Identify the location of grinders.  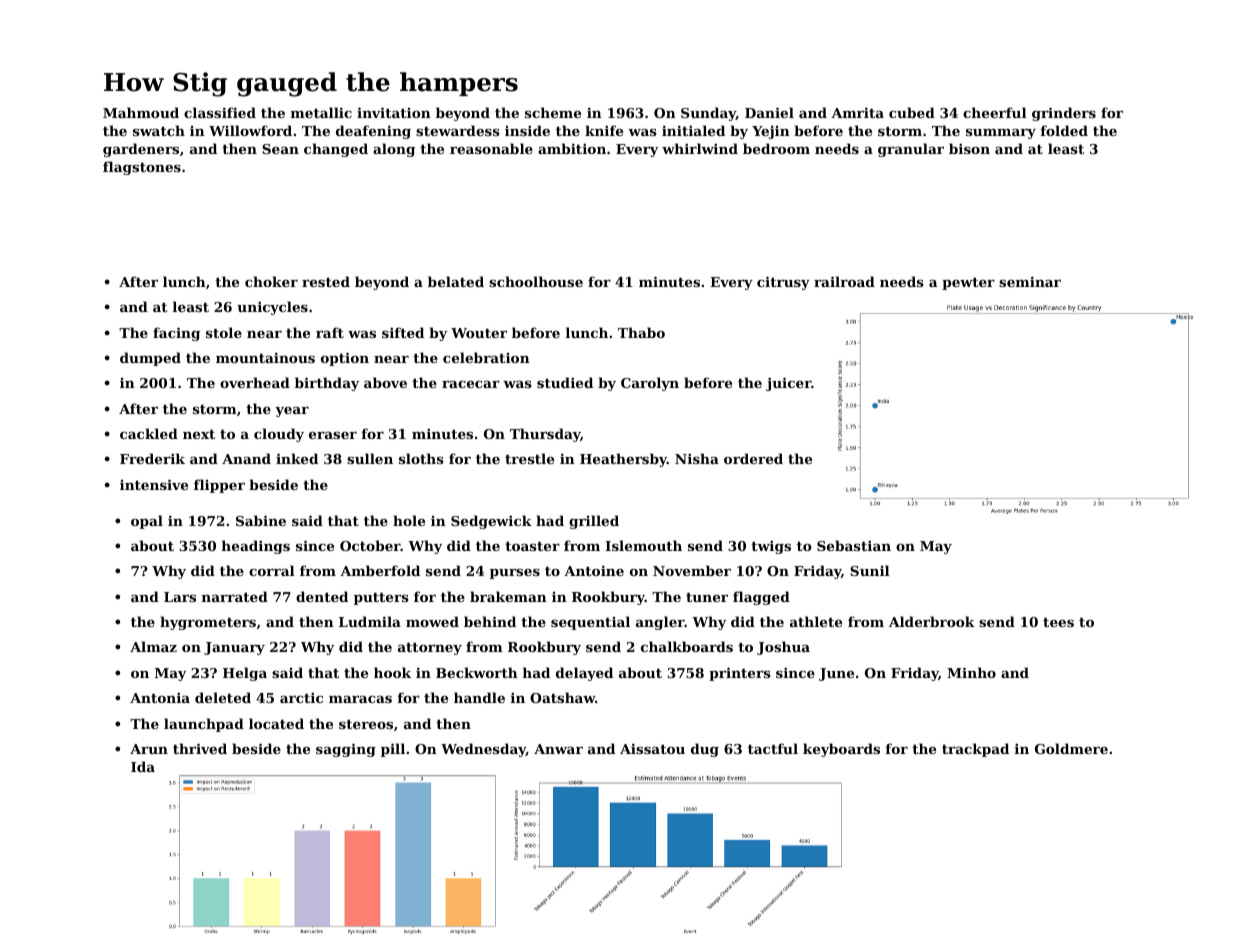
(1064, 114).
